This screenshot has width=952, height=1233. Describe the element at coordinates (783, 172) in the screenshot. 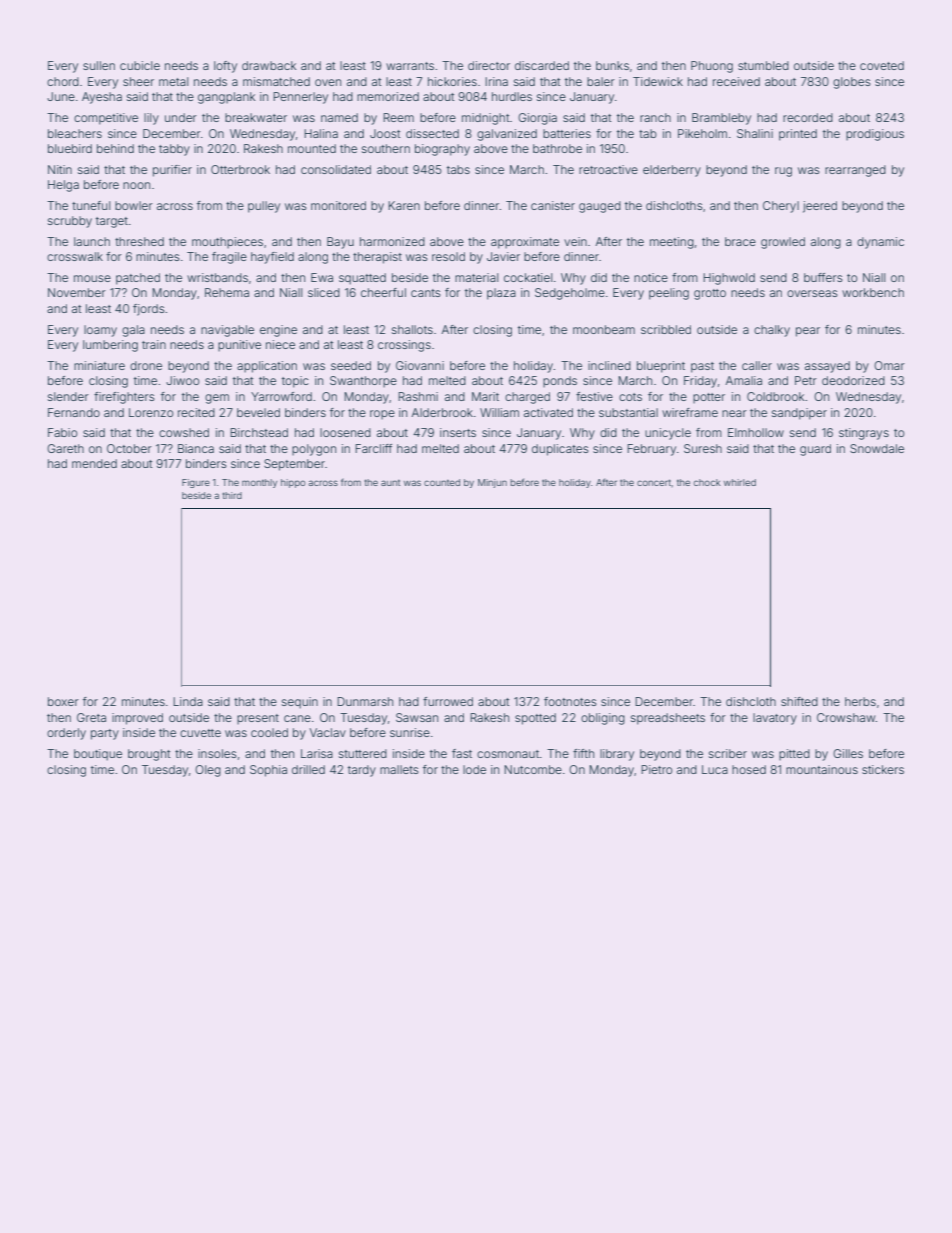

I see `rug` at that location.
